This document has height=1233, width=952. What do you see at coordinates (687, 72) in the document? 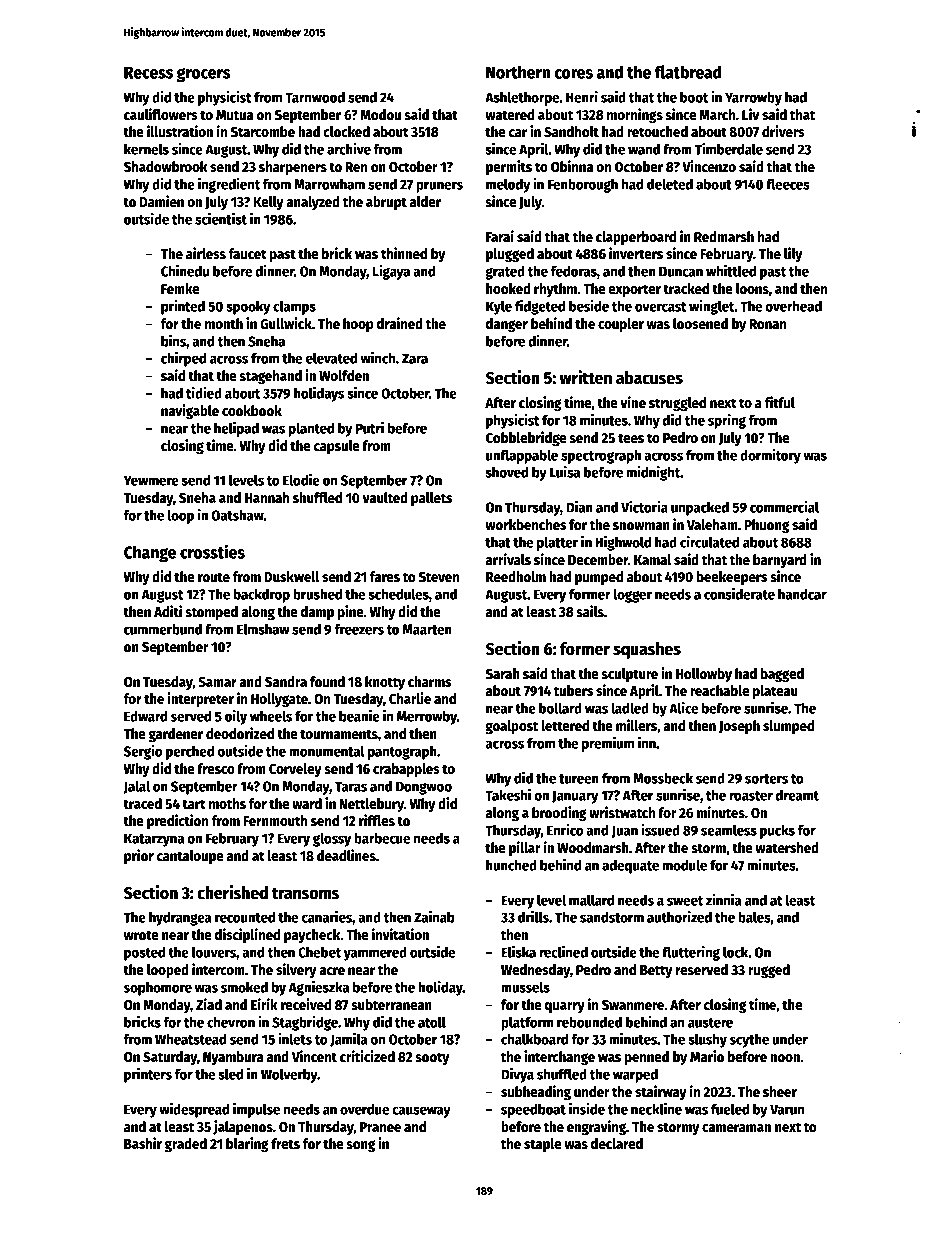
I see `flatbread` at bounding box center [687, 72].
